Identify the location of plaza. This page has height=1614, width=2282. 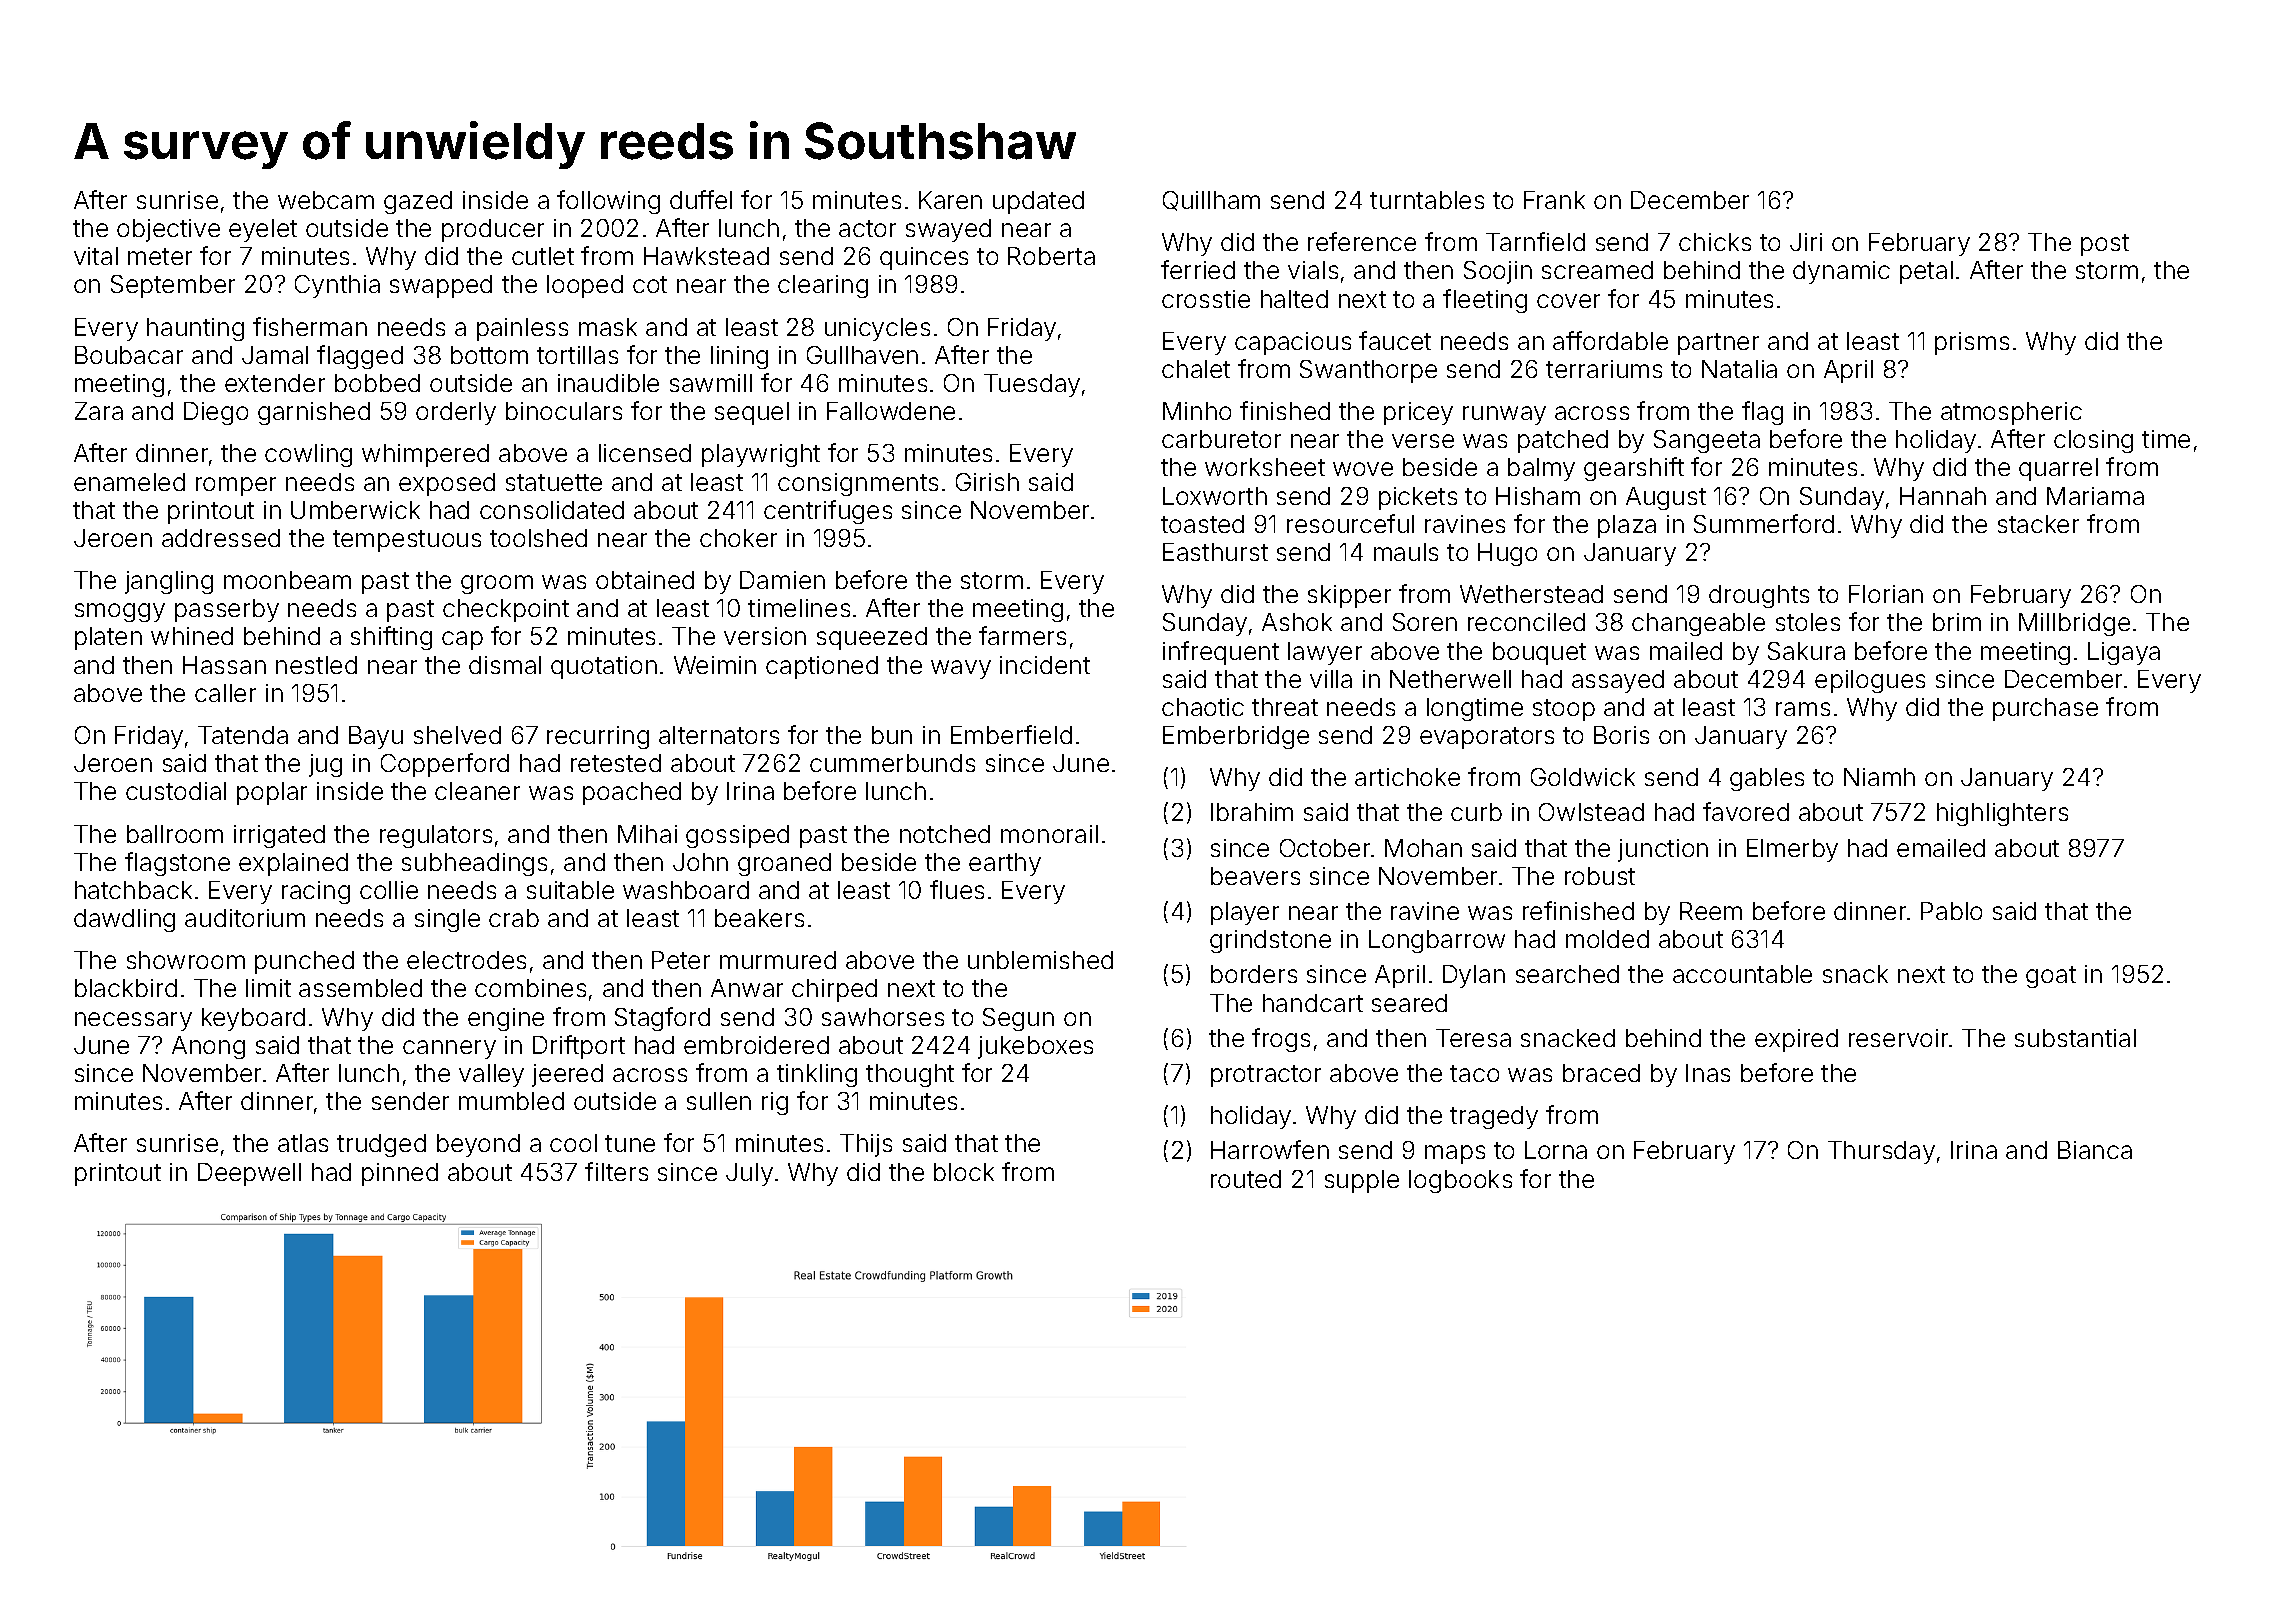
(1627, 526).
